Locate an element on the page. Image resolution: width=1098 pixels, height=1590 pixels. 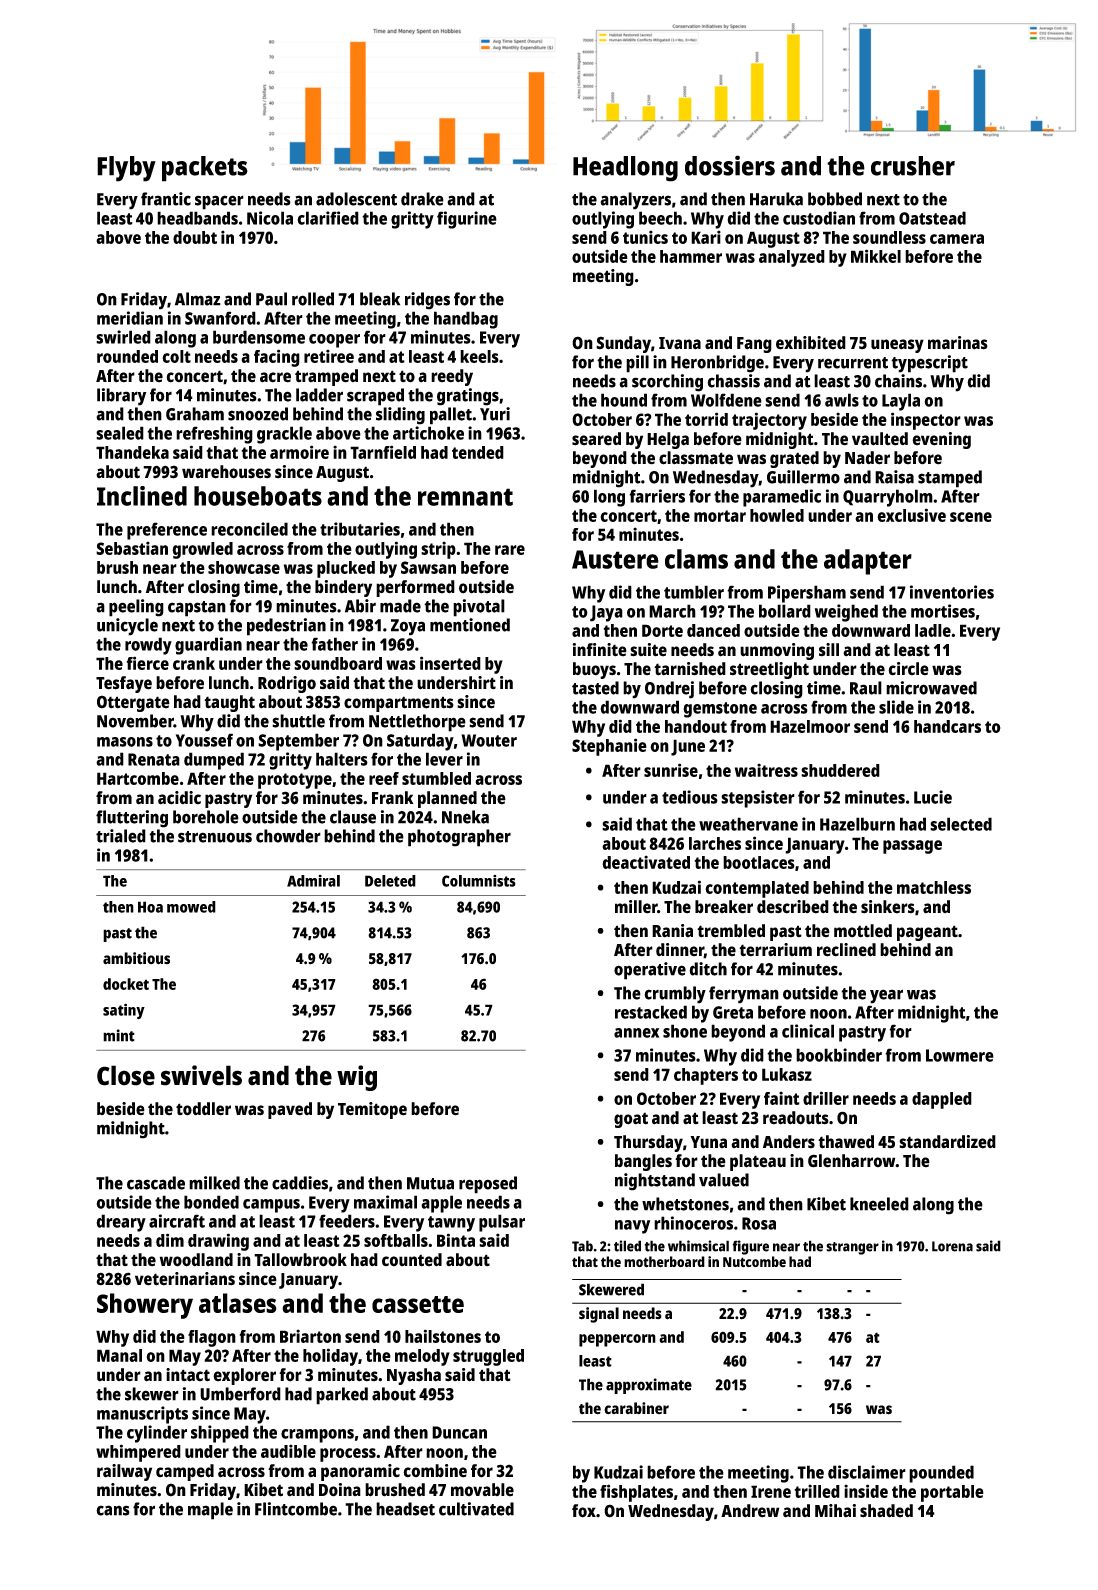
maple is located at coordinates (210, 1511).
